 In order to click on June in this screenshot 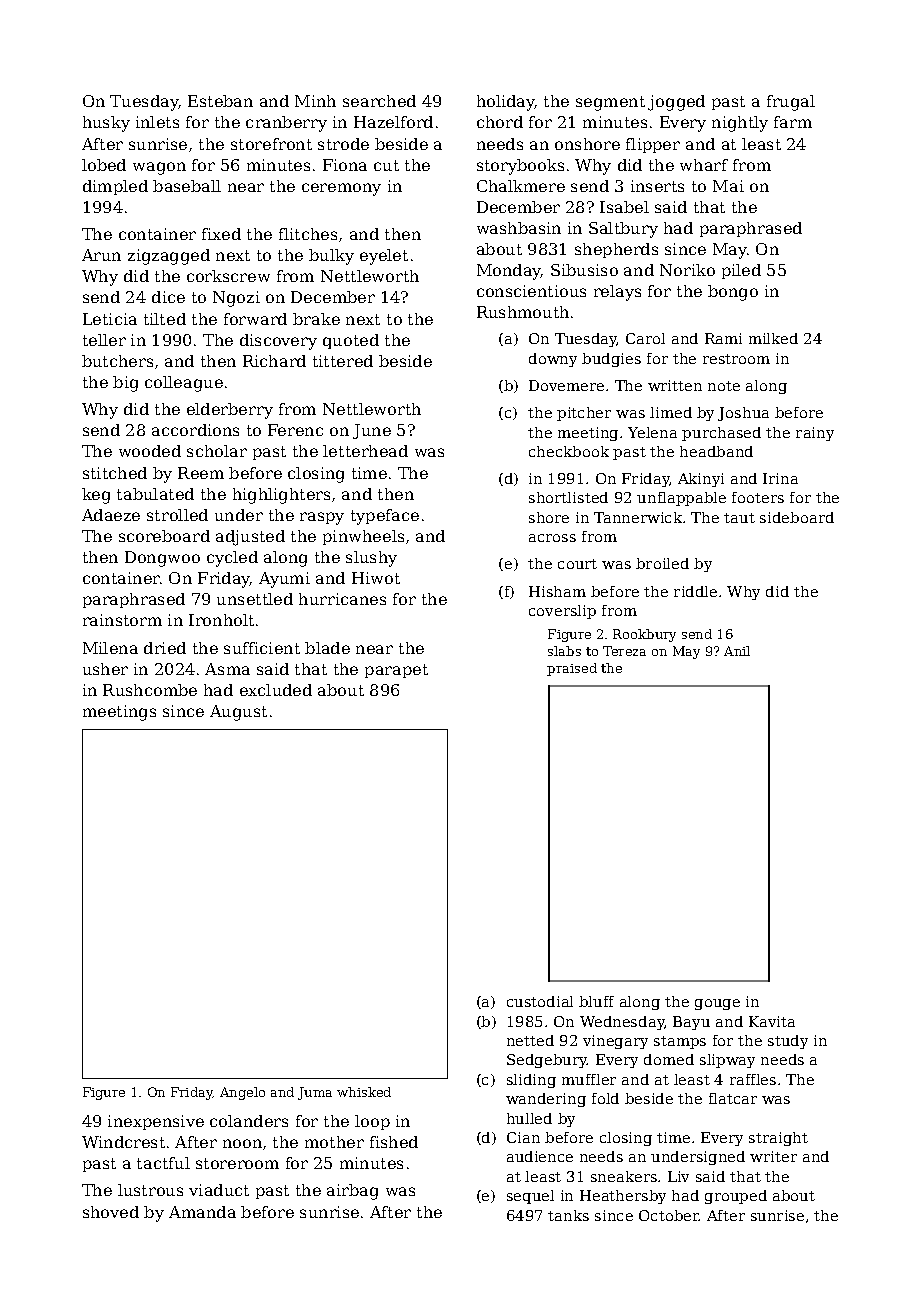, I will do `click(372, 431)`.
